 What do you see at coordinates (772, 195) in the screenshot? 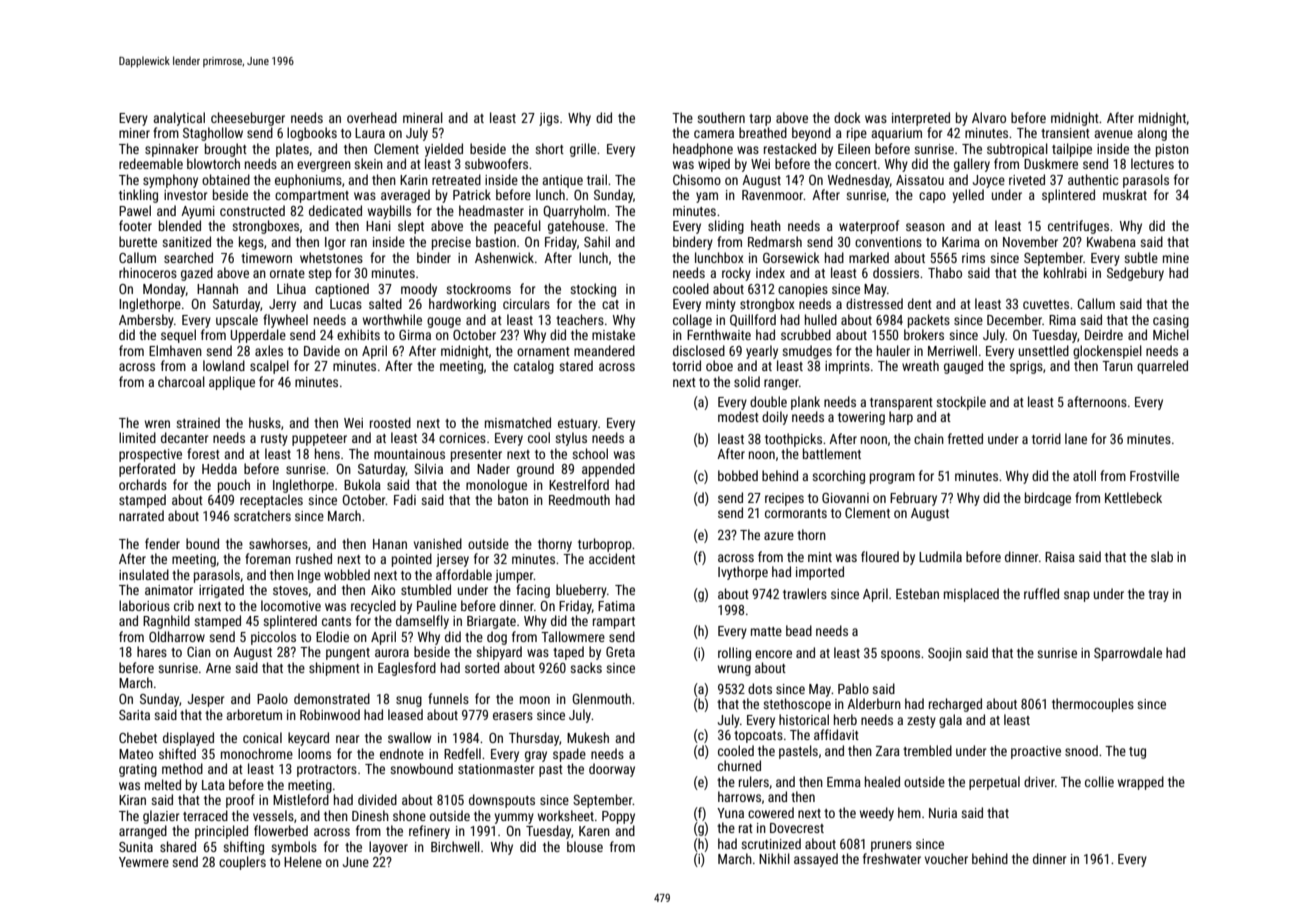
I see `Ravenmoor` at bounding box center [772, 195].
